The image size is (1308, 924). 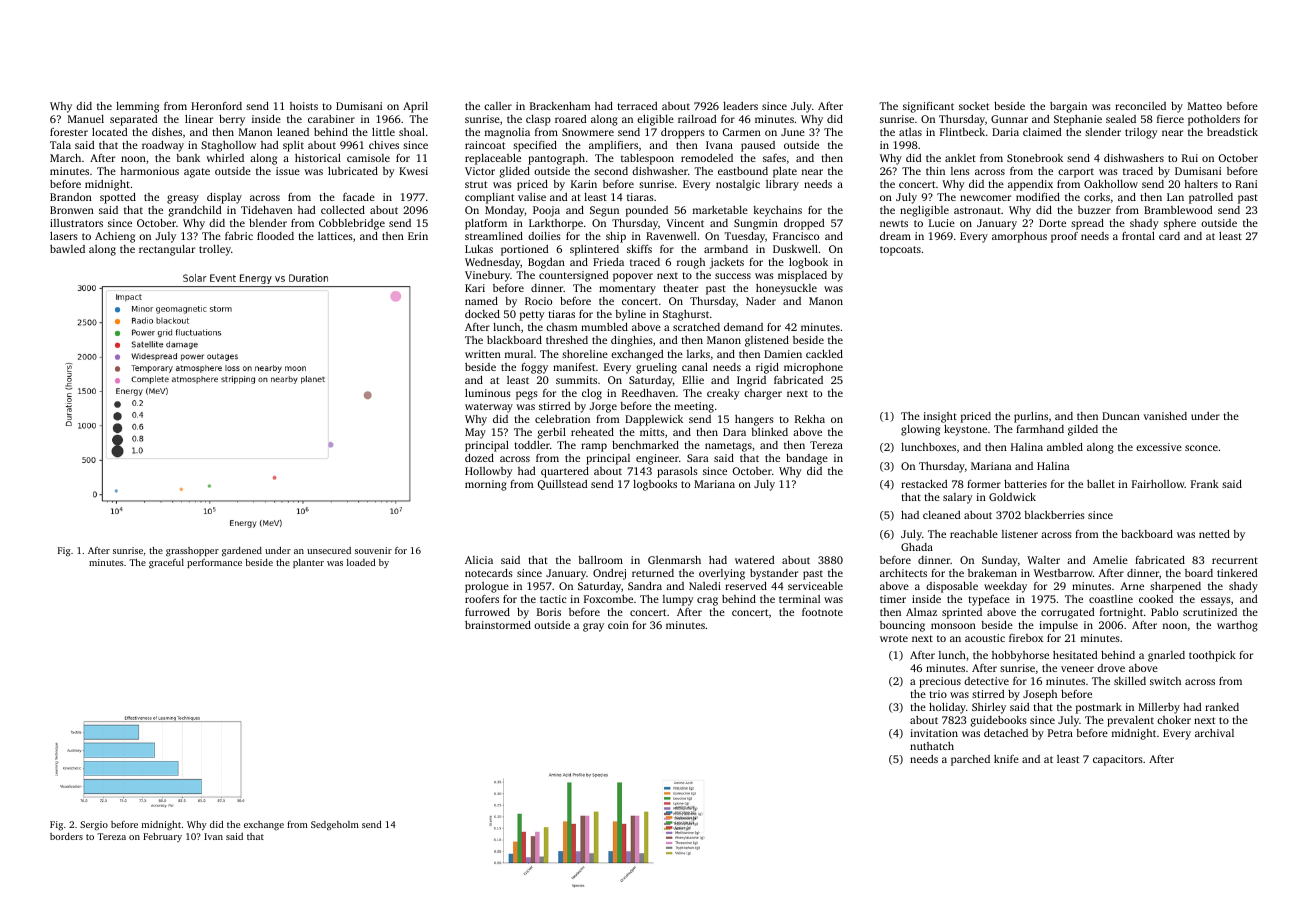 I want to click on hoists, so click(x=304, y=106).
